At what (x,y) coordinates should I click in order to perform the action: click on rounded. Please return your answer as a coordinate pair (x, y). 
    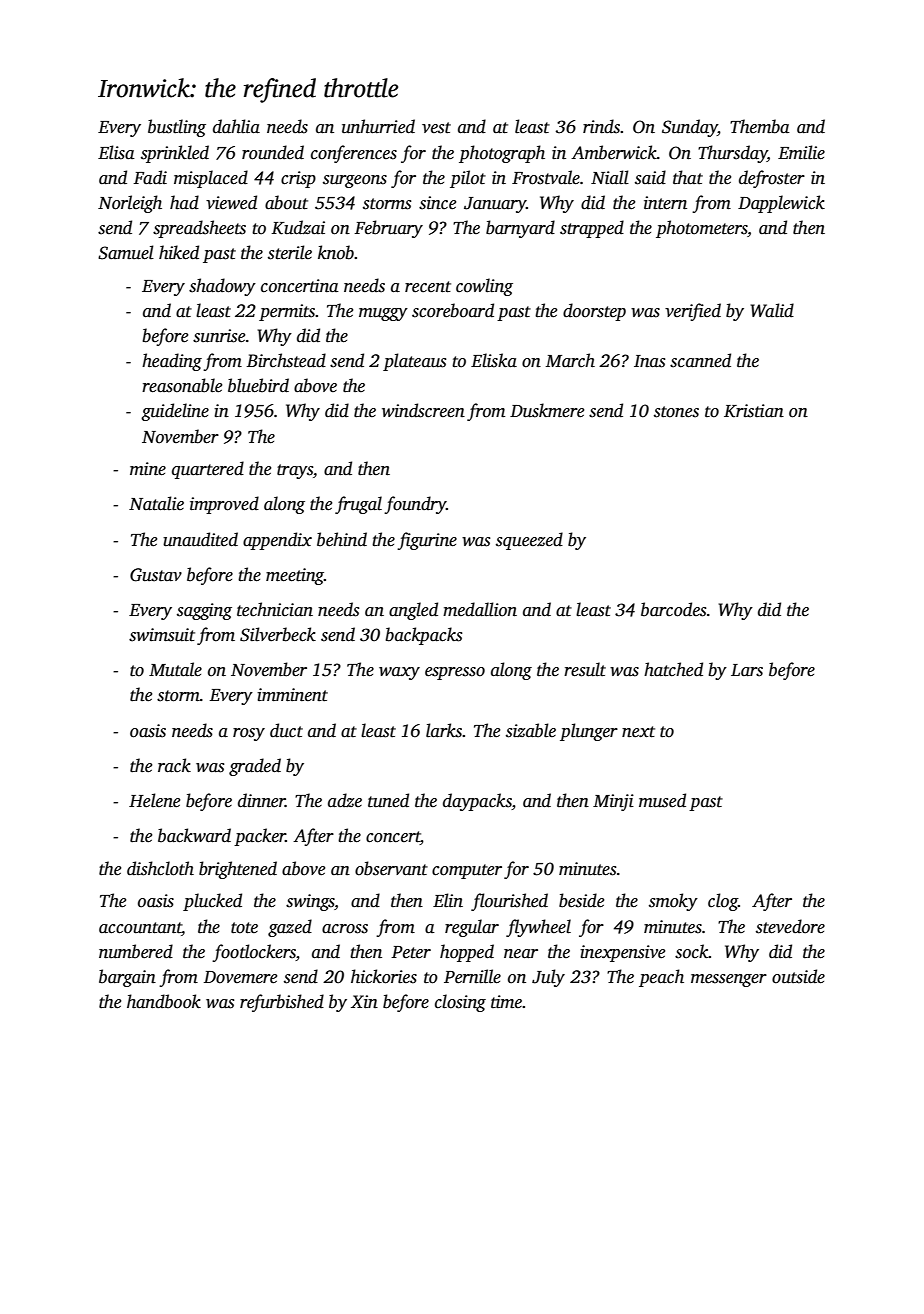
    Looking at the image, I should click on (273, 152).
